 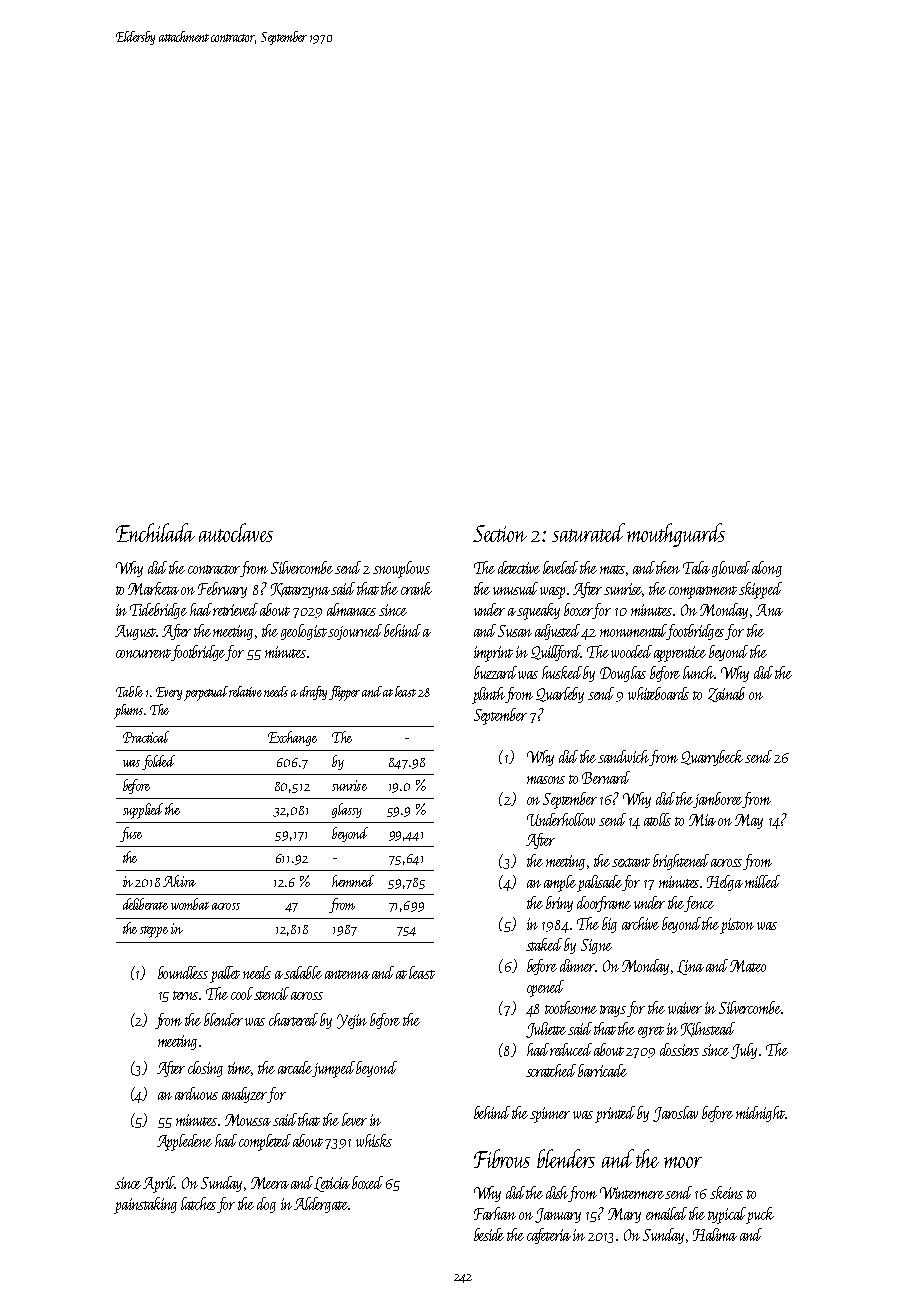 I want to click on autoclaves, so click(x=236, y=532).
